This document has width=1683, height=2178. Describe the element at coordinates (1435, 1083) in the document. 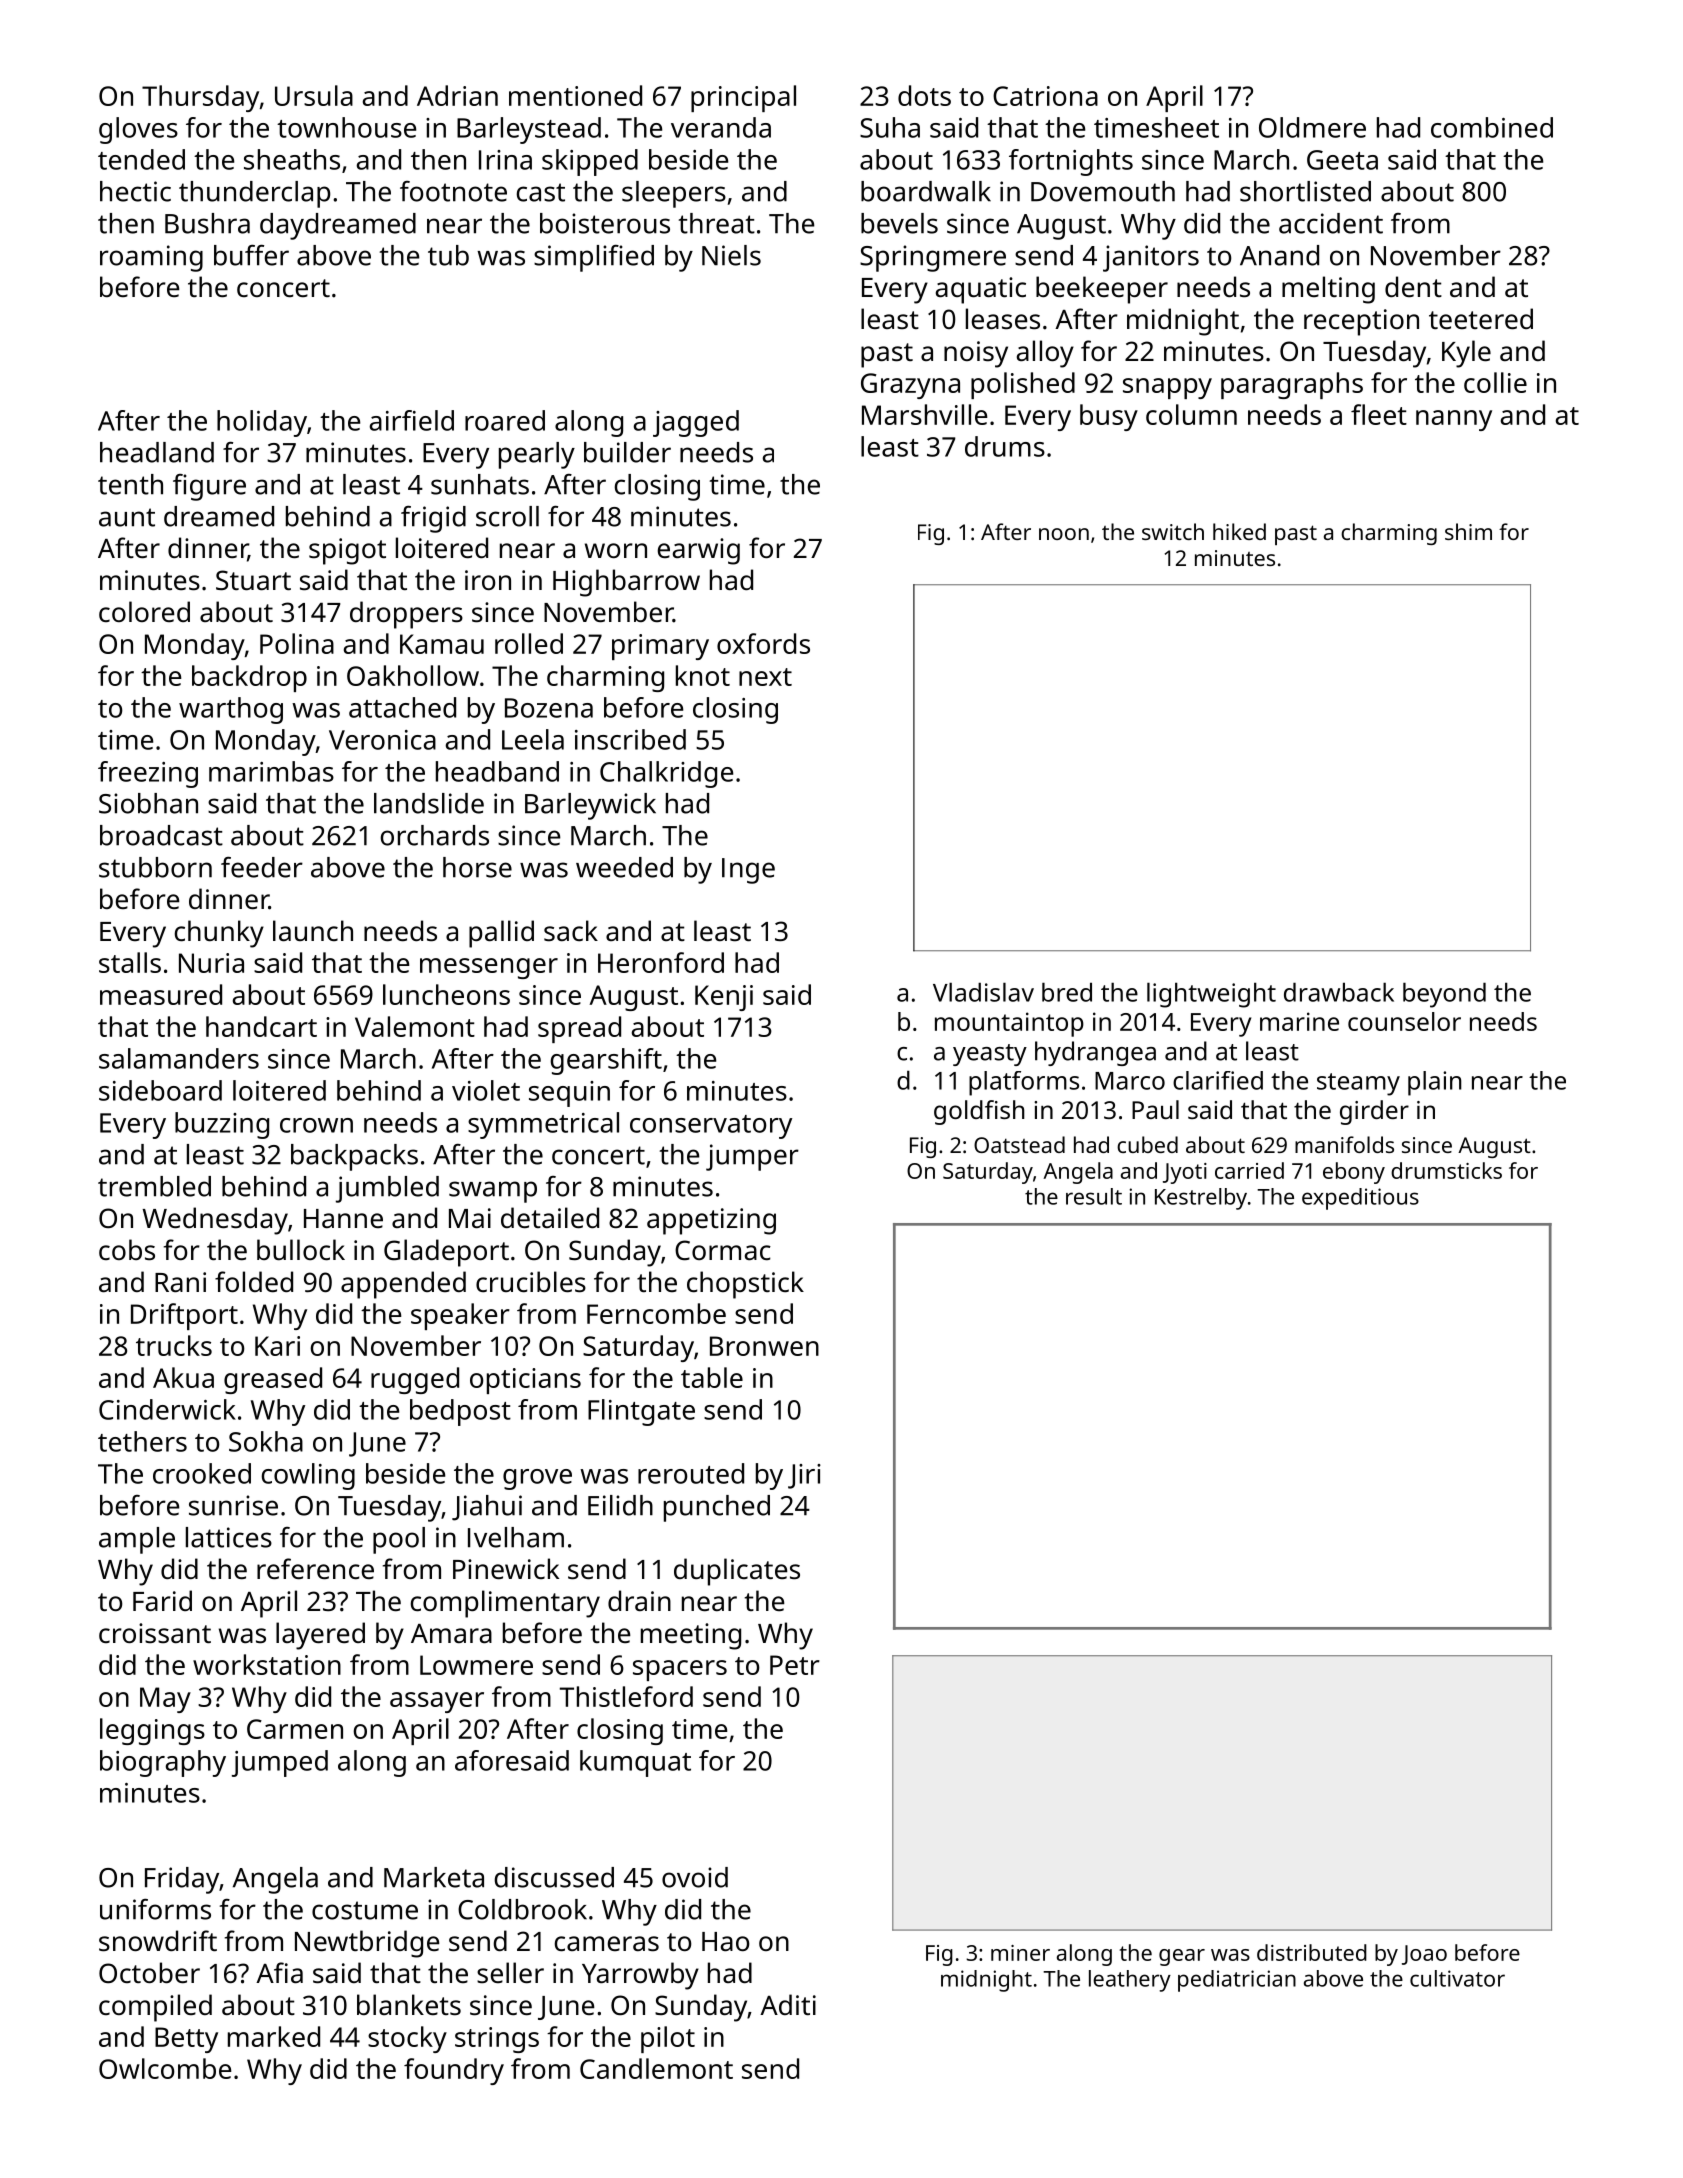

I see `plain` at that location.
